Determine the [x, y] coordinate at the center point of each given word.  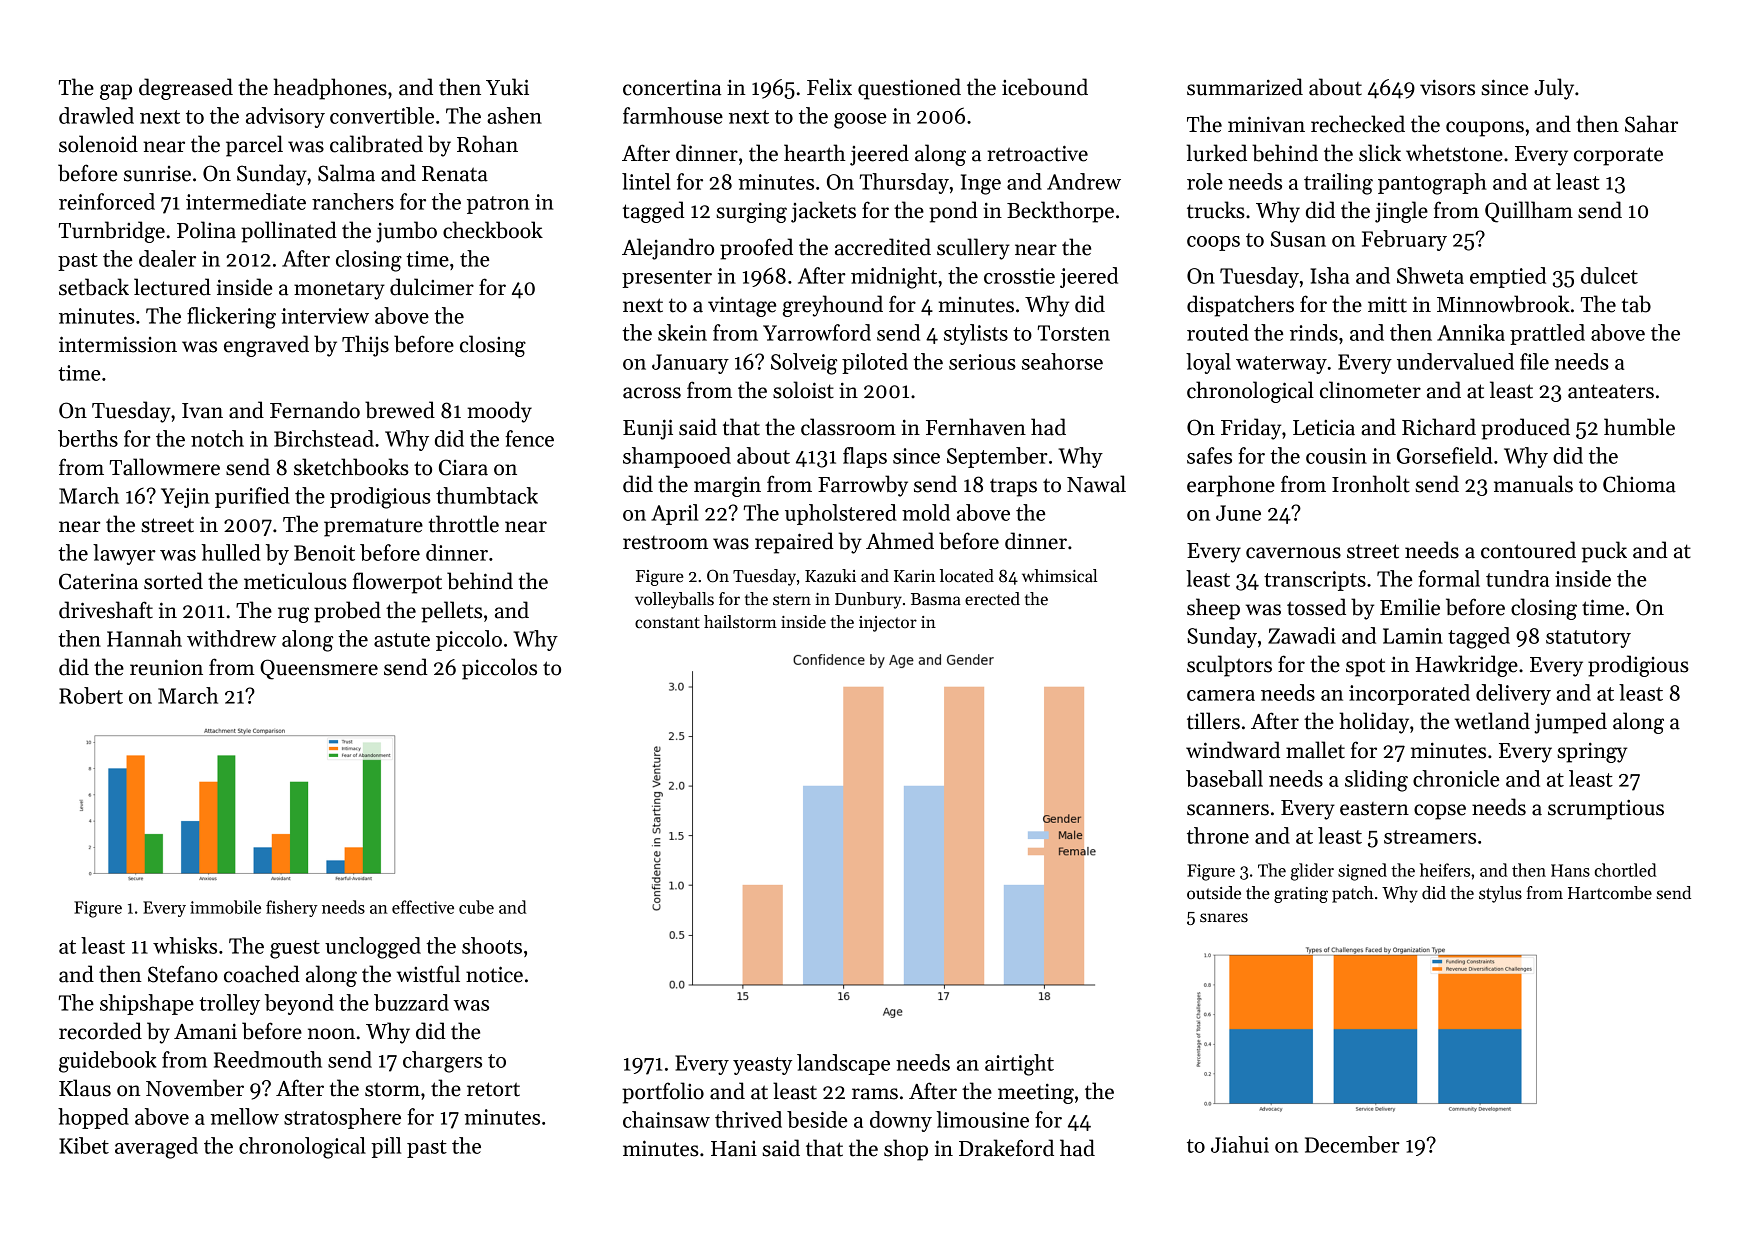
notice [494, 974]
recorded [100, 1031]
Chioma [1639, 484]
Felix [829, 87]
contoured [1528, 550]
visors [1447, 87]
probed [347, 612]
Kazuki [830, 576]
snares [1224, 918]
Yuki [507, 87]
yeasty [762, 1066]
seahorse [1062, 361]
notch [217, 438]
